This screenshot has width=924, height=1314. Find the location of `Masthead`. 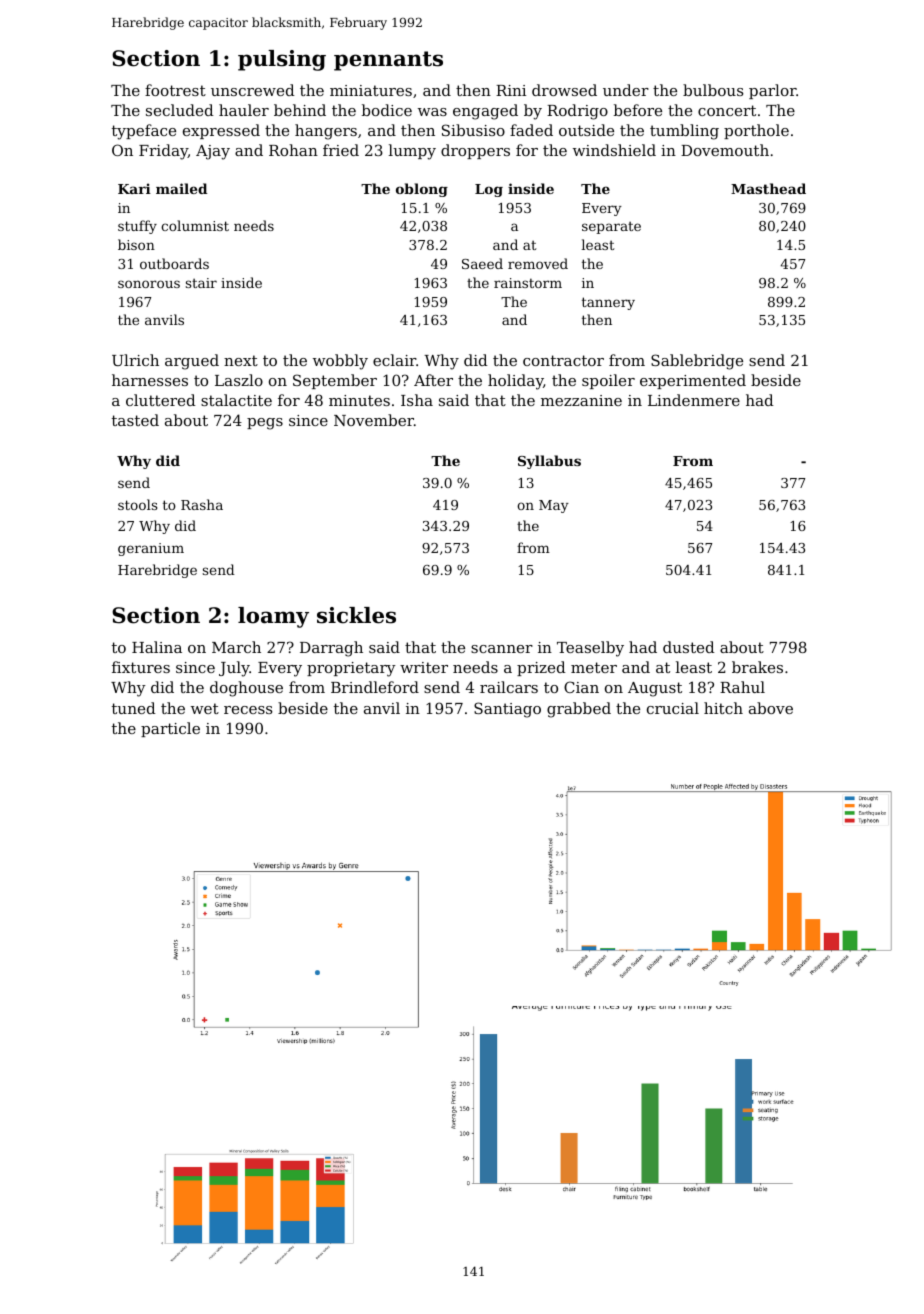

Masthead is located at coordinates (768, 188).
